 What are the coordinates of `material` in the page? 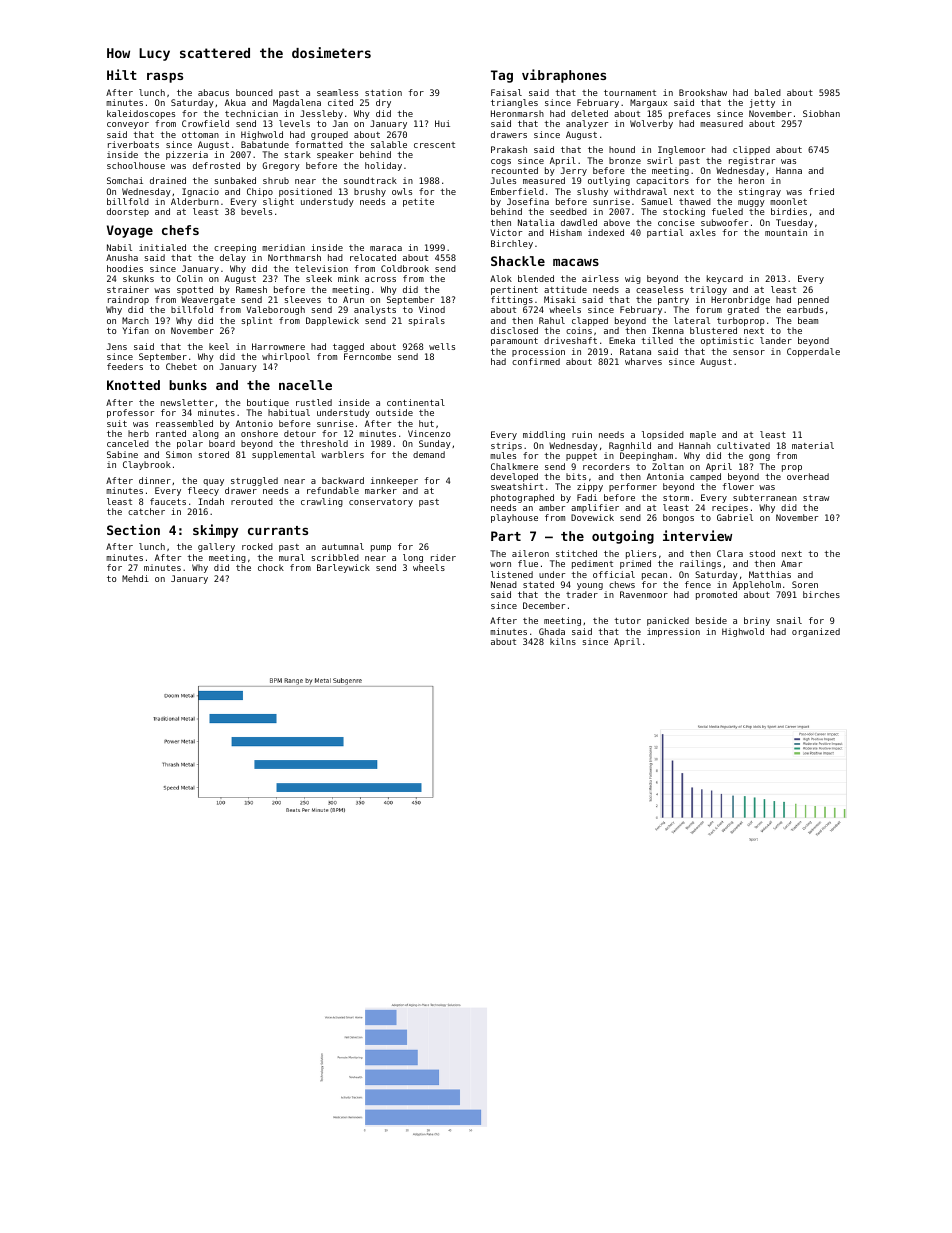 It's located at (813, 445).
